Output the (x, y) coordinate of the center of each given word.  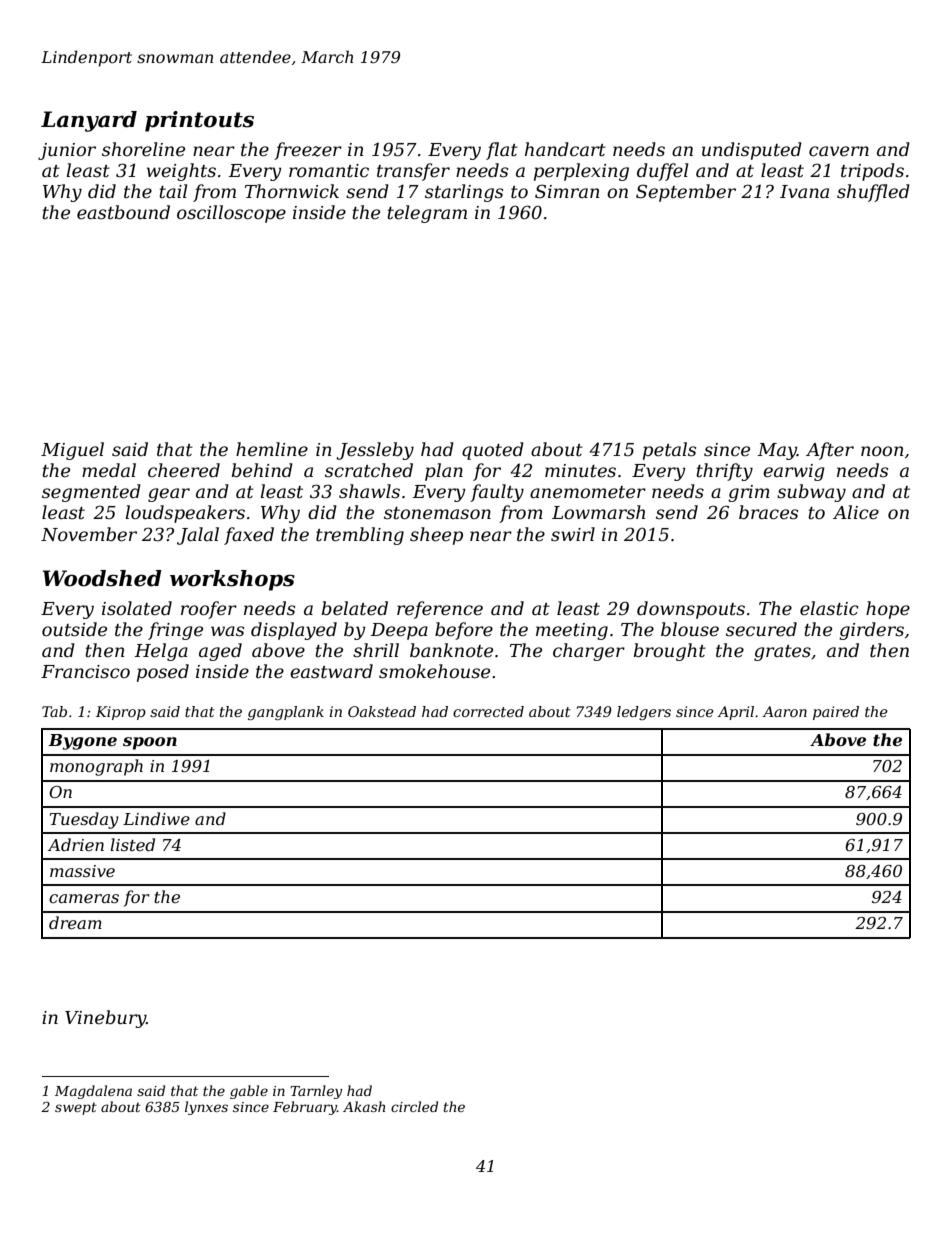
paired (836, 713)
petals (669, 451)
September (686, 193)
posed (163, 673)
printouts (199, 121)
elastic (829, 608)
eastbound (123, 212)
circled (414, 1106)
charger (589, 652)
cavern (839, 151)
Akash (364, 1106)
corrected (488, 711)
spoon (150, 743)
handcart (565, 149)
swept (76, 1108)
